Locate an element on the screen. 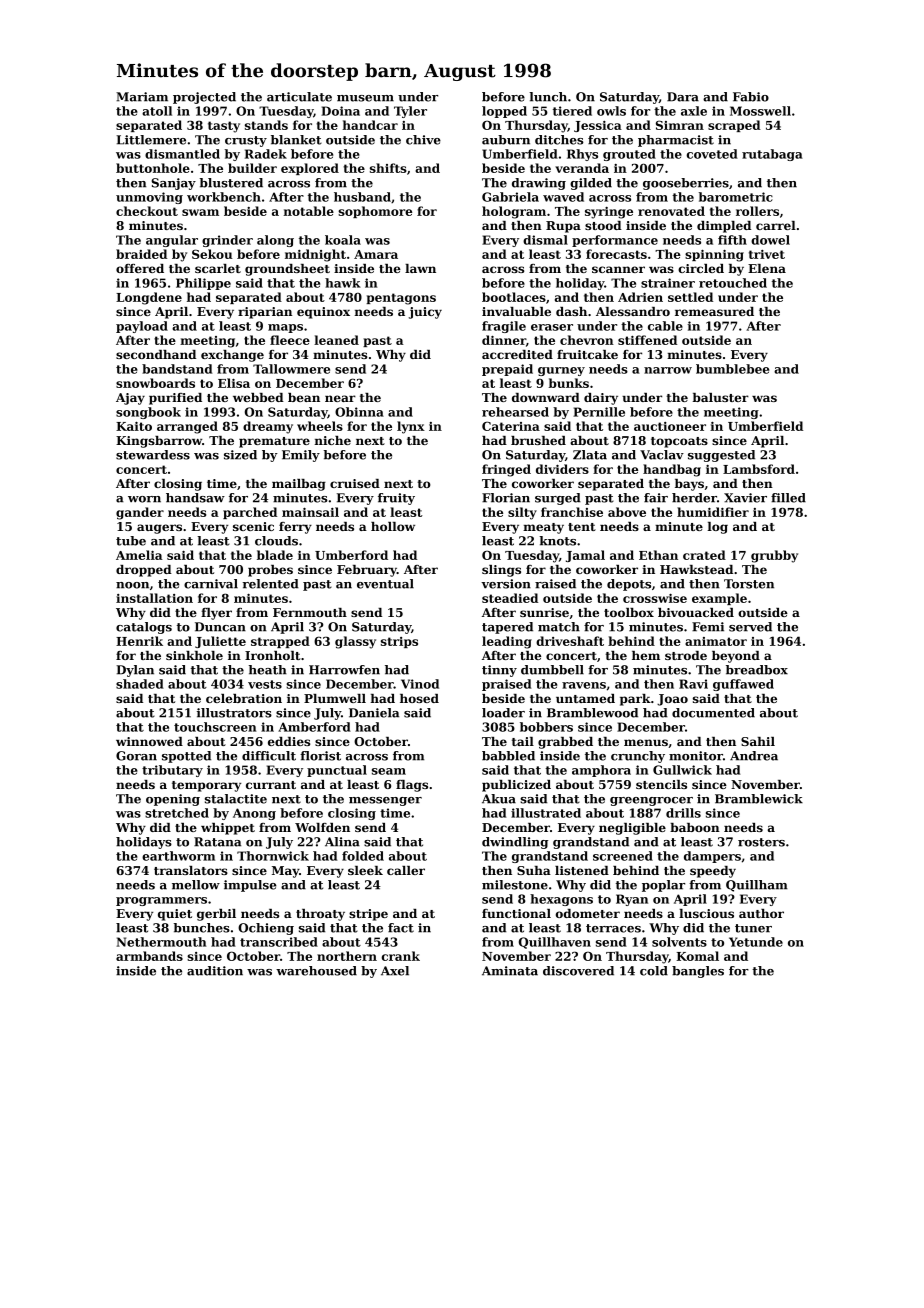 This screenshot has width=924, height=1308. projected is located at coordinates (204, 98).
